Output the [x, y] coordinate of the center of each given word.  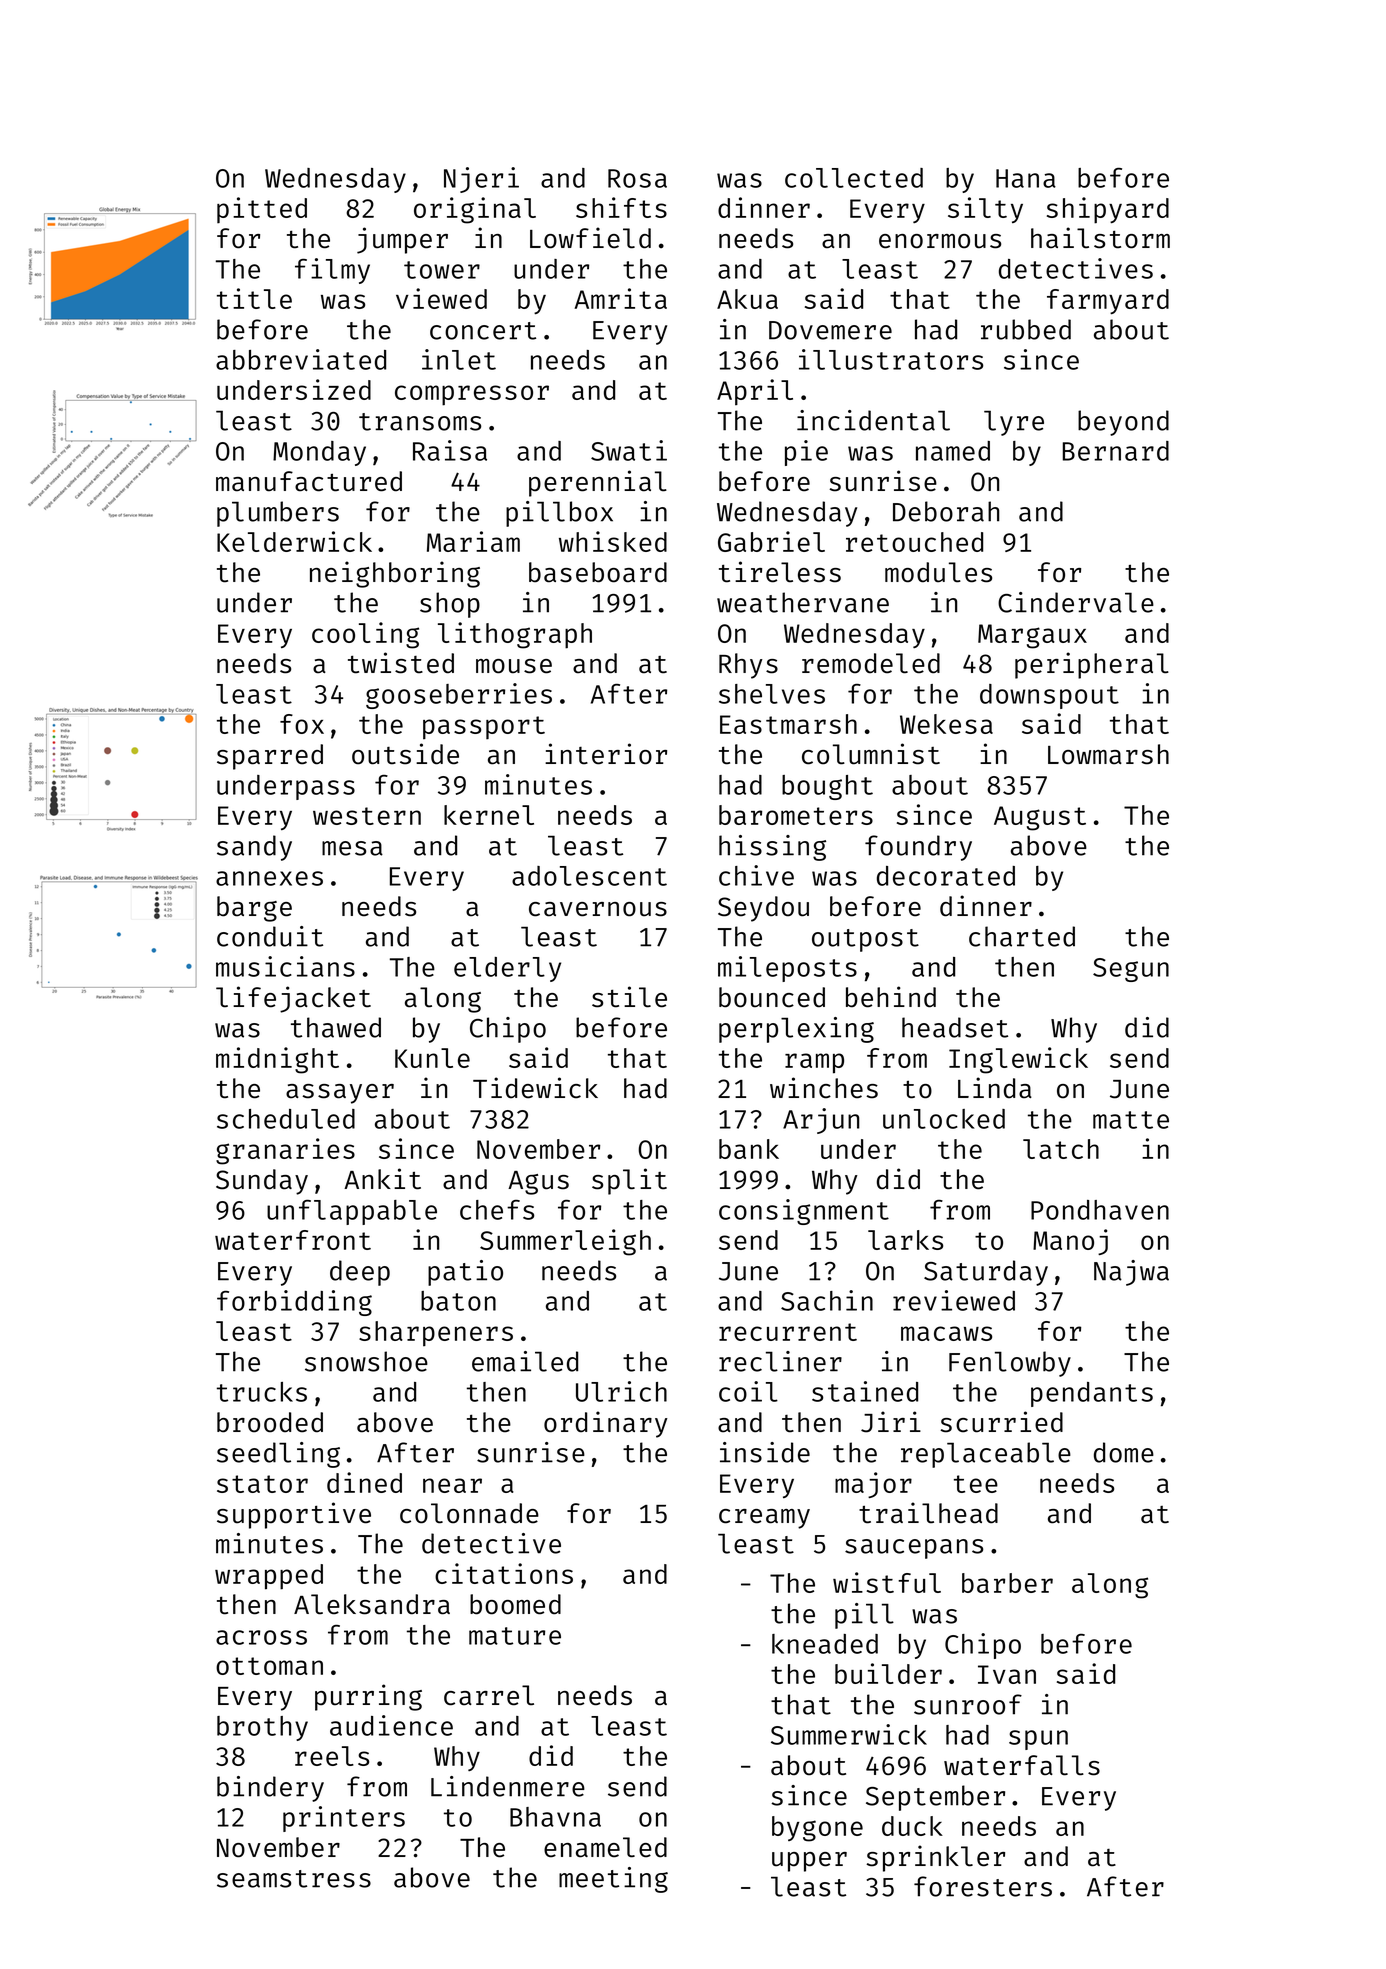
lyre [1014, 423]
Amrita [620, 298]
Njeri [481, 180]
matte [1131, 1120]
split [629, 1181]
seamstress [294, 1879]
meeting [613, 1880]
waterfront [293, 1240]
